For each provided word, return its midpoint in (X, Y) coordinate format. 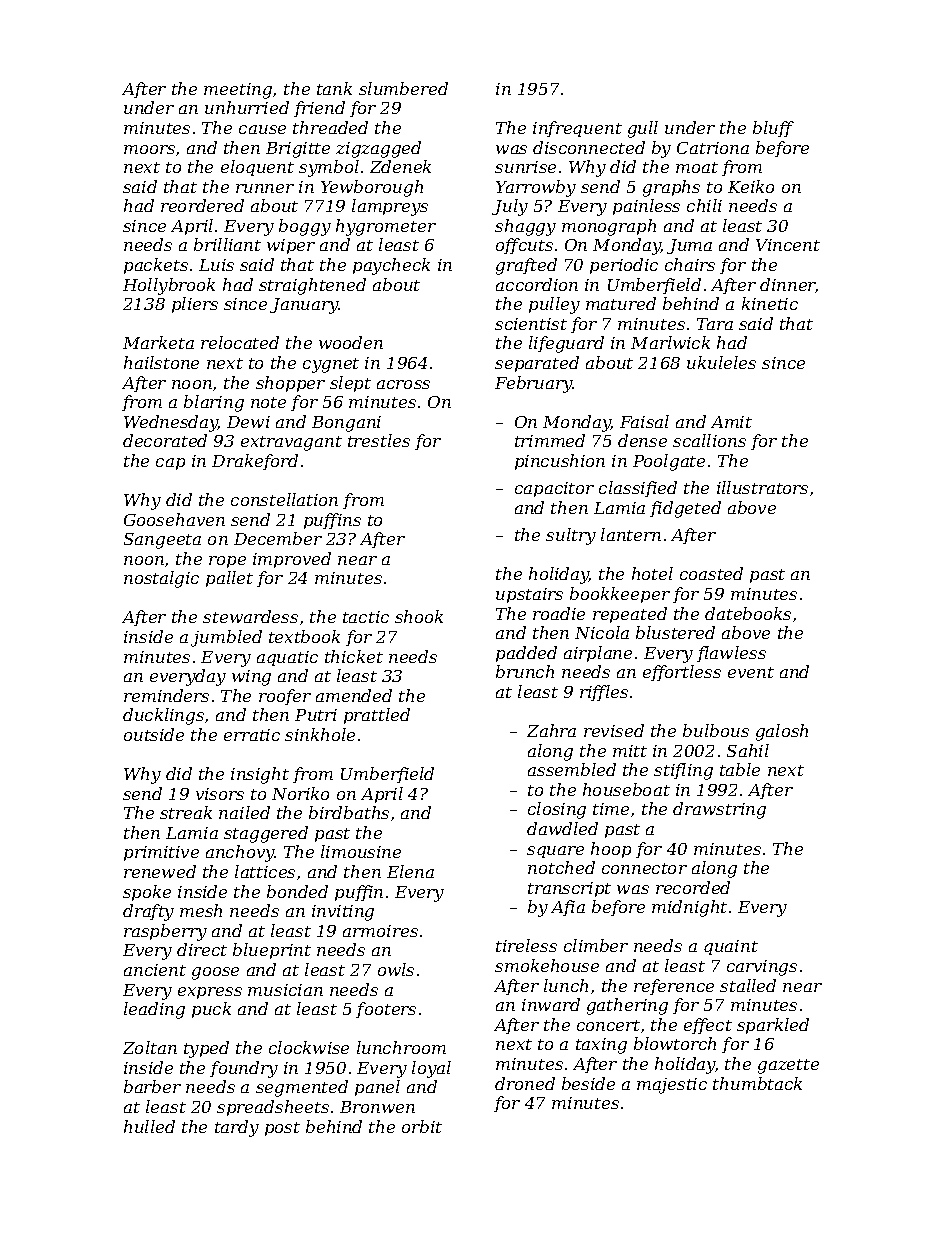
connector (644, 868)
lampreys (390, 207)
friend (319, 109)
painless (646, 207)
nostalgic (161, 579)
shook (419, 616)
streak (186, 812)
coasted (711, 573)
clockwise (309, 1047)
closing (557, 810)
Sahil (748, 750)
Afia (568, 908)
